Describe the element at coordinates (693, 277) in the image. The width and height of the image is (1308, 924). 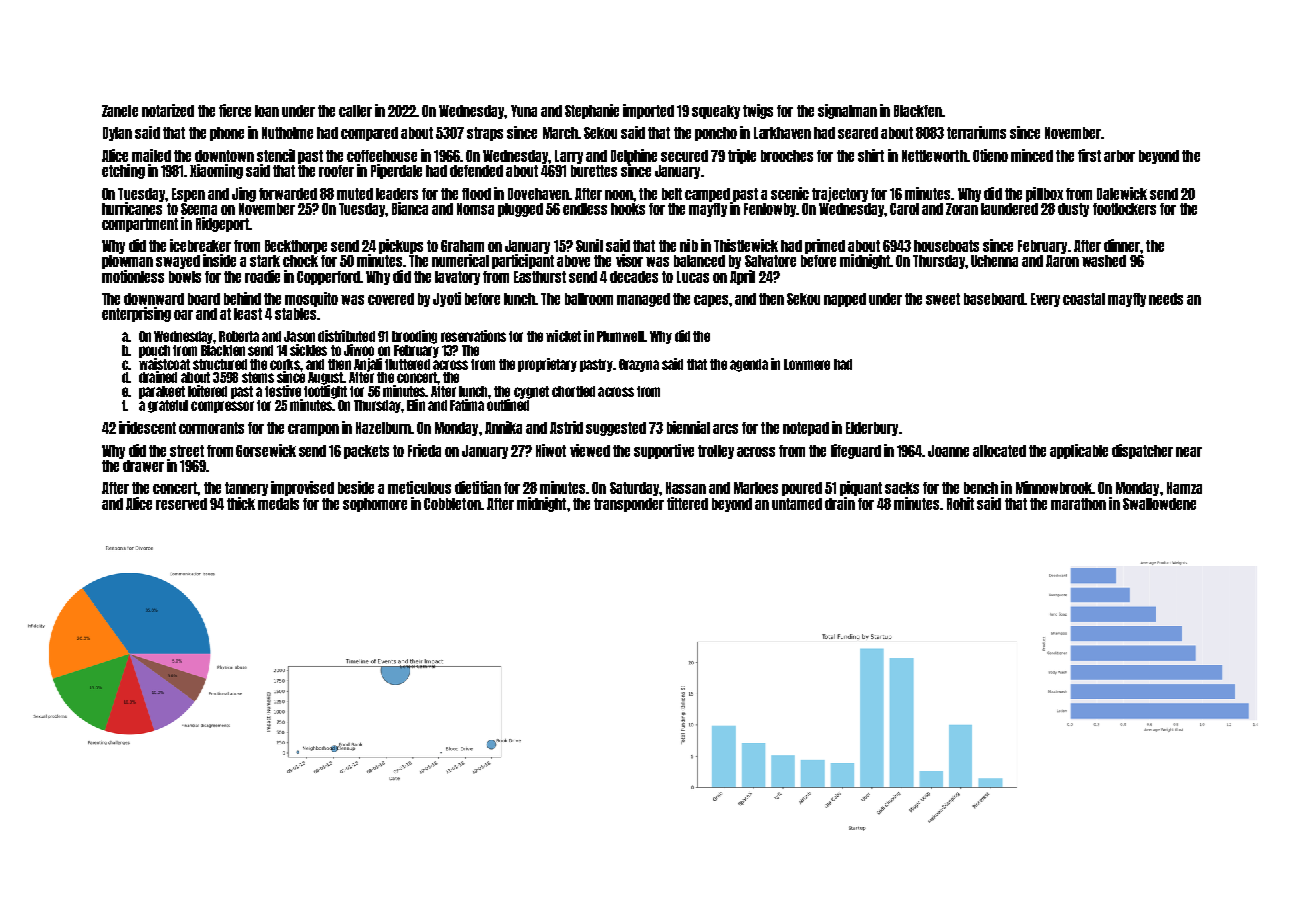
I see `Lucas` at that location.
